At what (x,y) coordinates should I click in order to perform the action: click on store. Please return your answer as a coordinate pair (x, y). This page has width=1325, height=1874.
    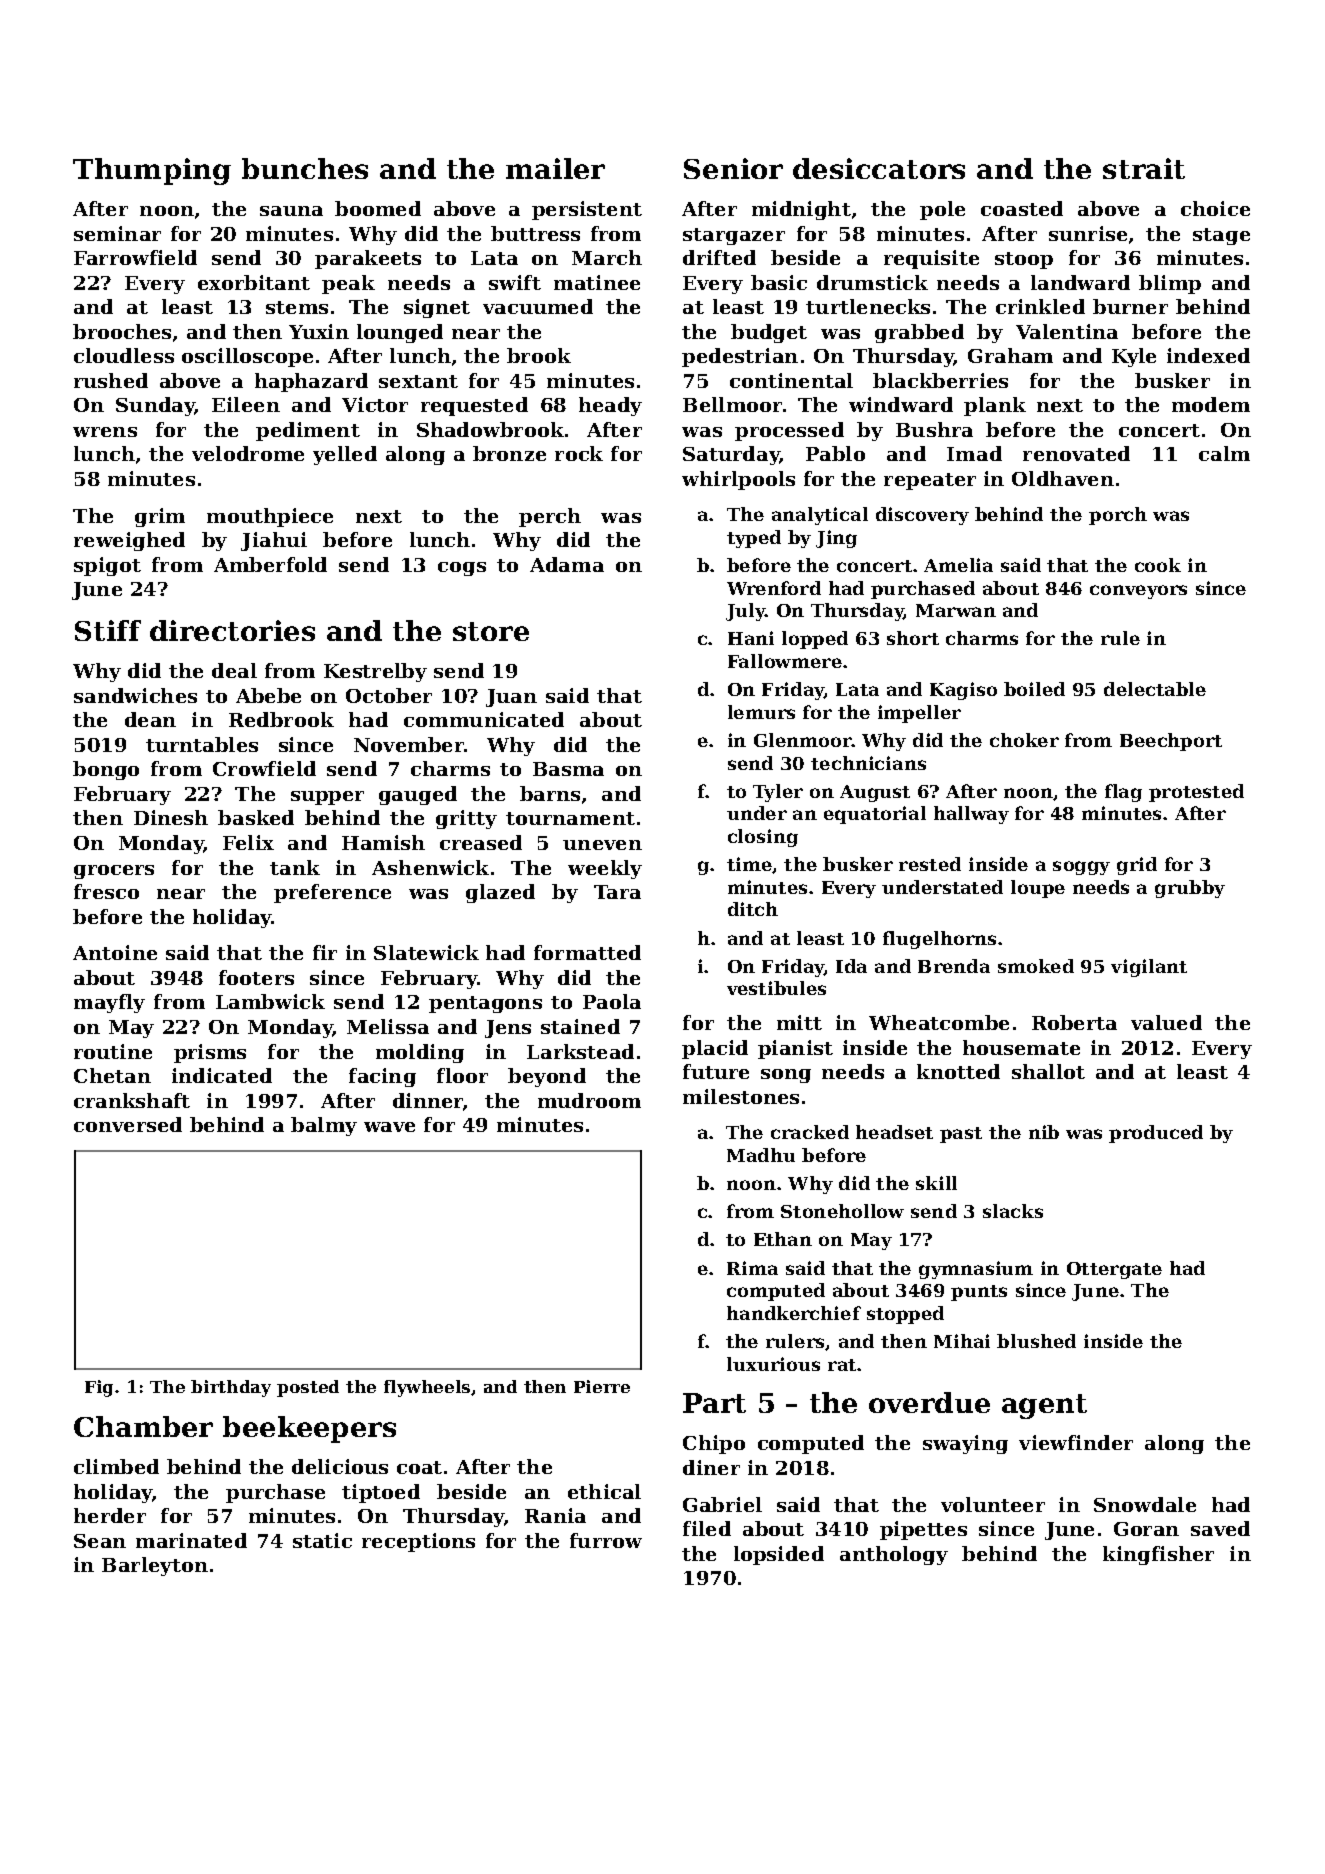
    Looking at the image, I should click on (491, 631).
